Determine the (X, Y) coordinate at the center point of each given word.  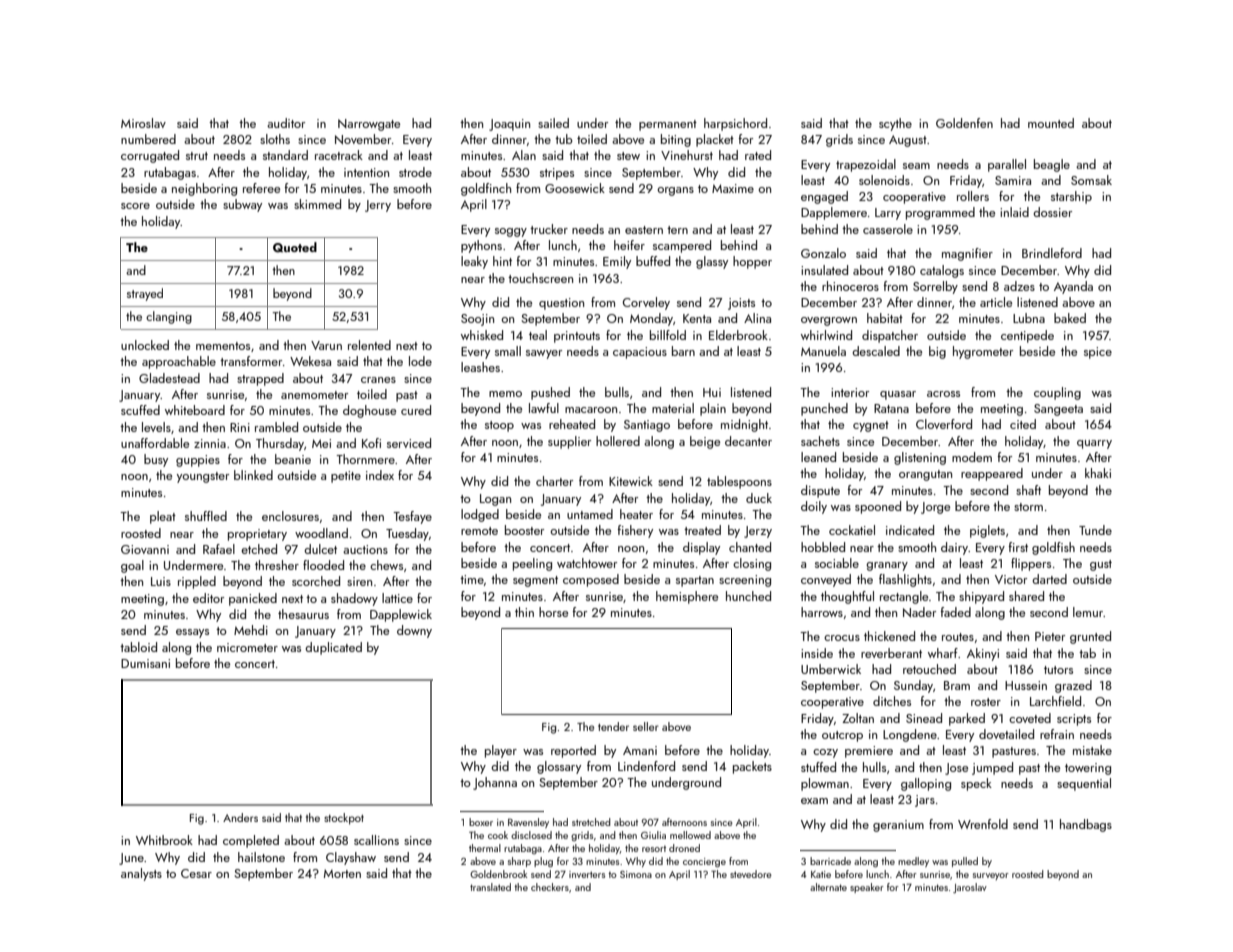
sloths (275, 139)
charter (554, 481)
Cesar (196, 873)
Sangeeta (1058, 410)
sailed (553, 123)
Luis (161, 581)
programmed (940, 213)
